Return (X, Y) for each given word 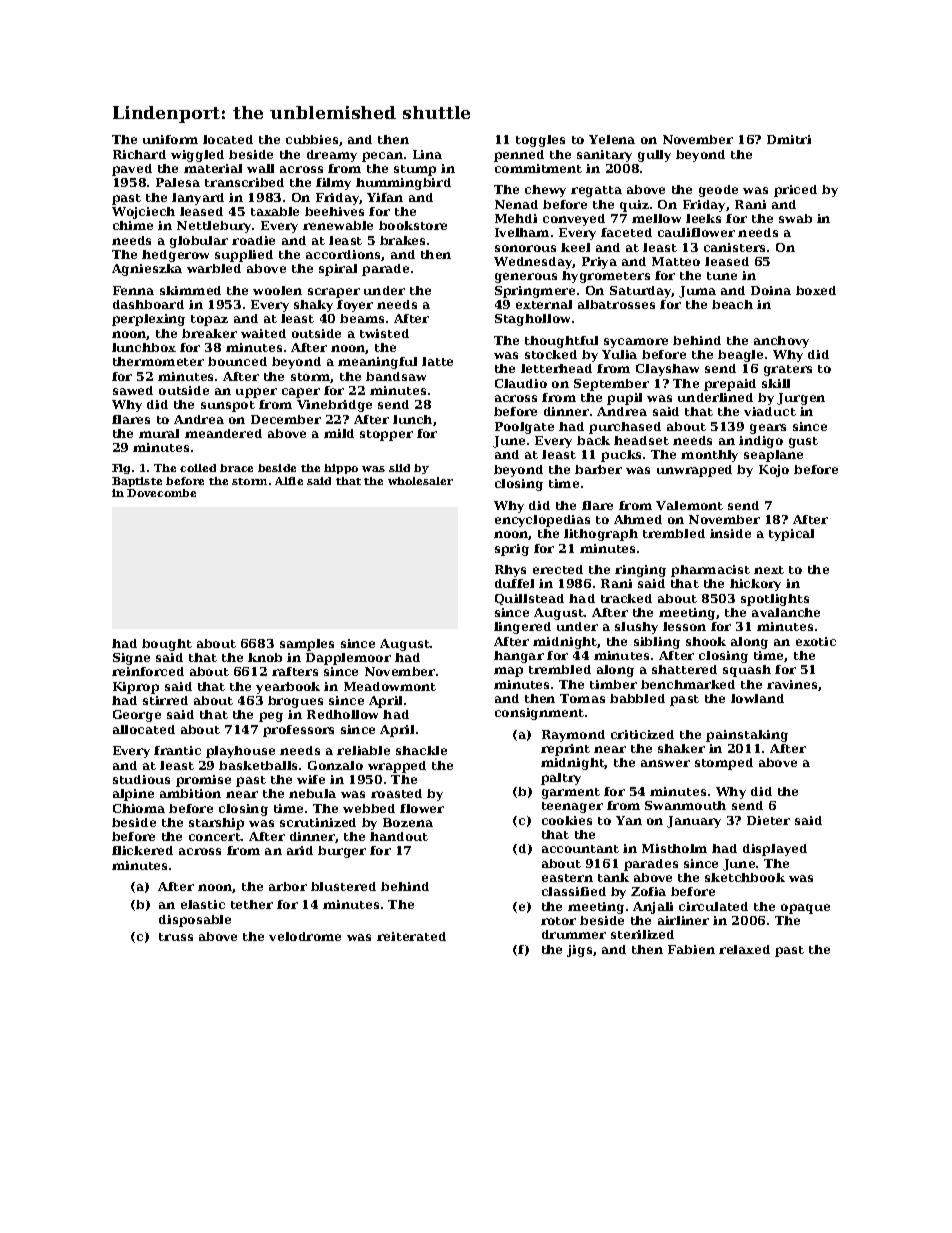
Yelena (612, 139)
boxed (816, 290)
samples (307, 645)
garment (571, 793)
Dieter (768, 820)
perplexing (148, 320)
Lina (427, 154)
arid (300, 850)
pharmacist (710, 571)
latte (437, 361)
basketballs (258, 765)
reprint (565, 750)
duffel (514, 583)
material (213, 168)
